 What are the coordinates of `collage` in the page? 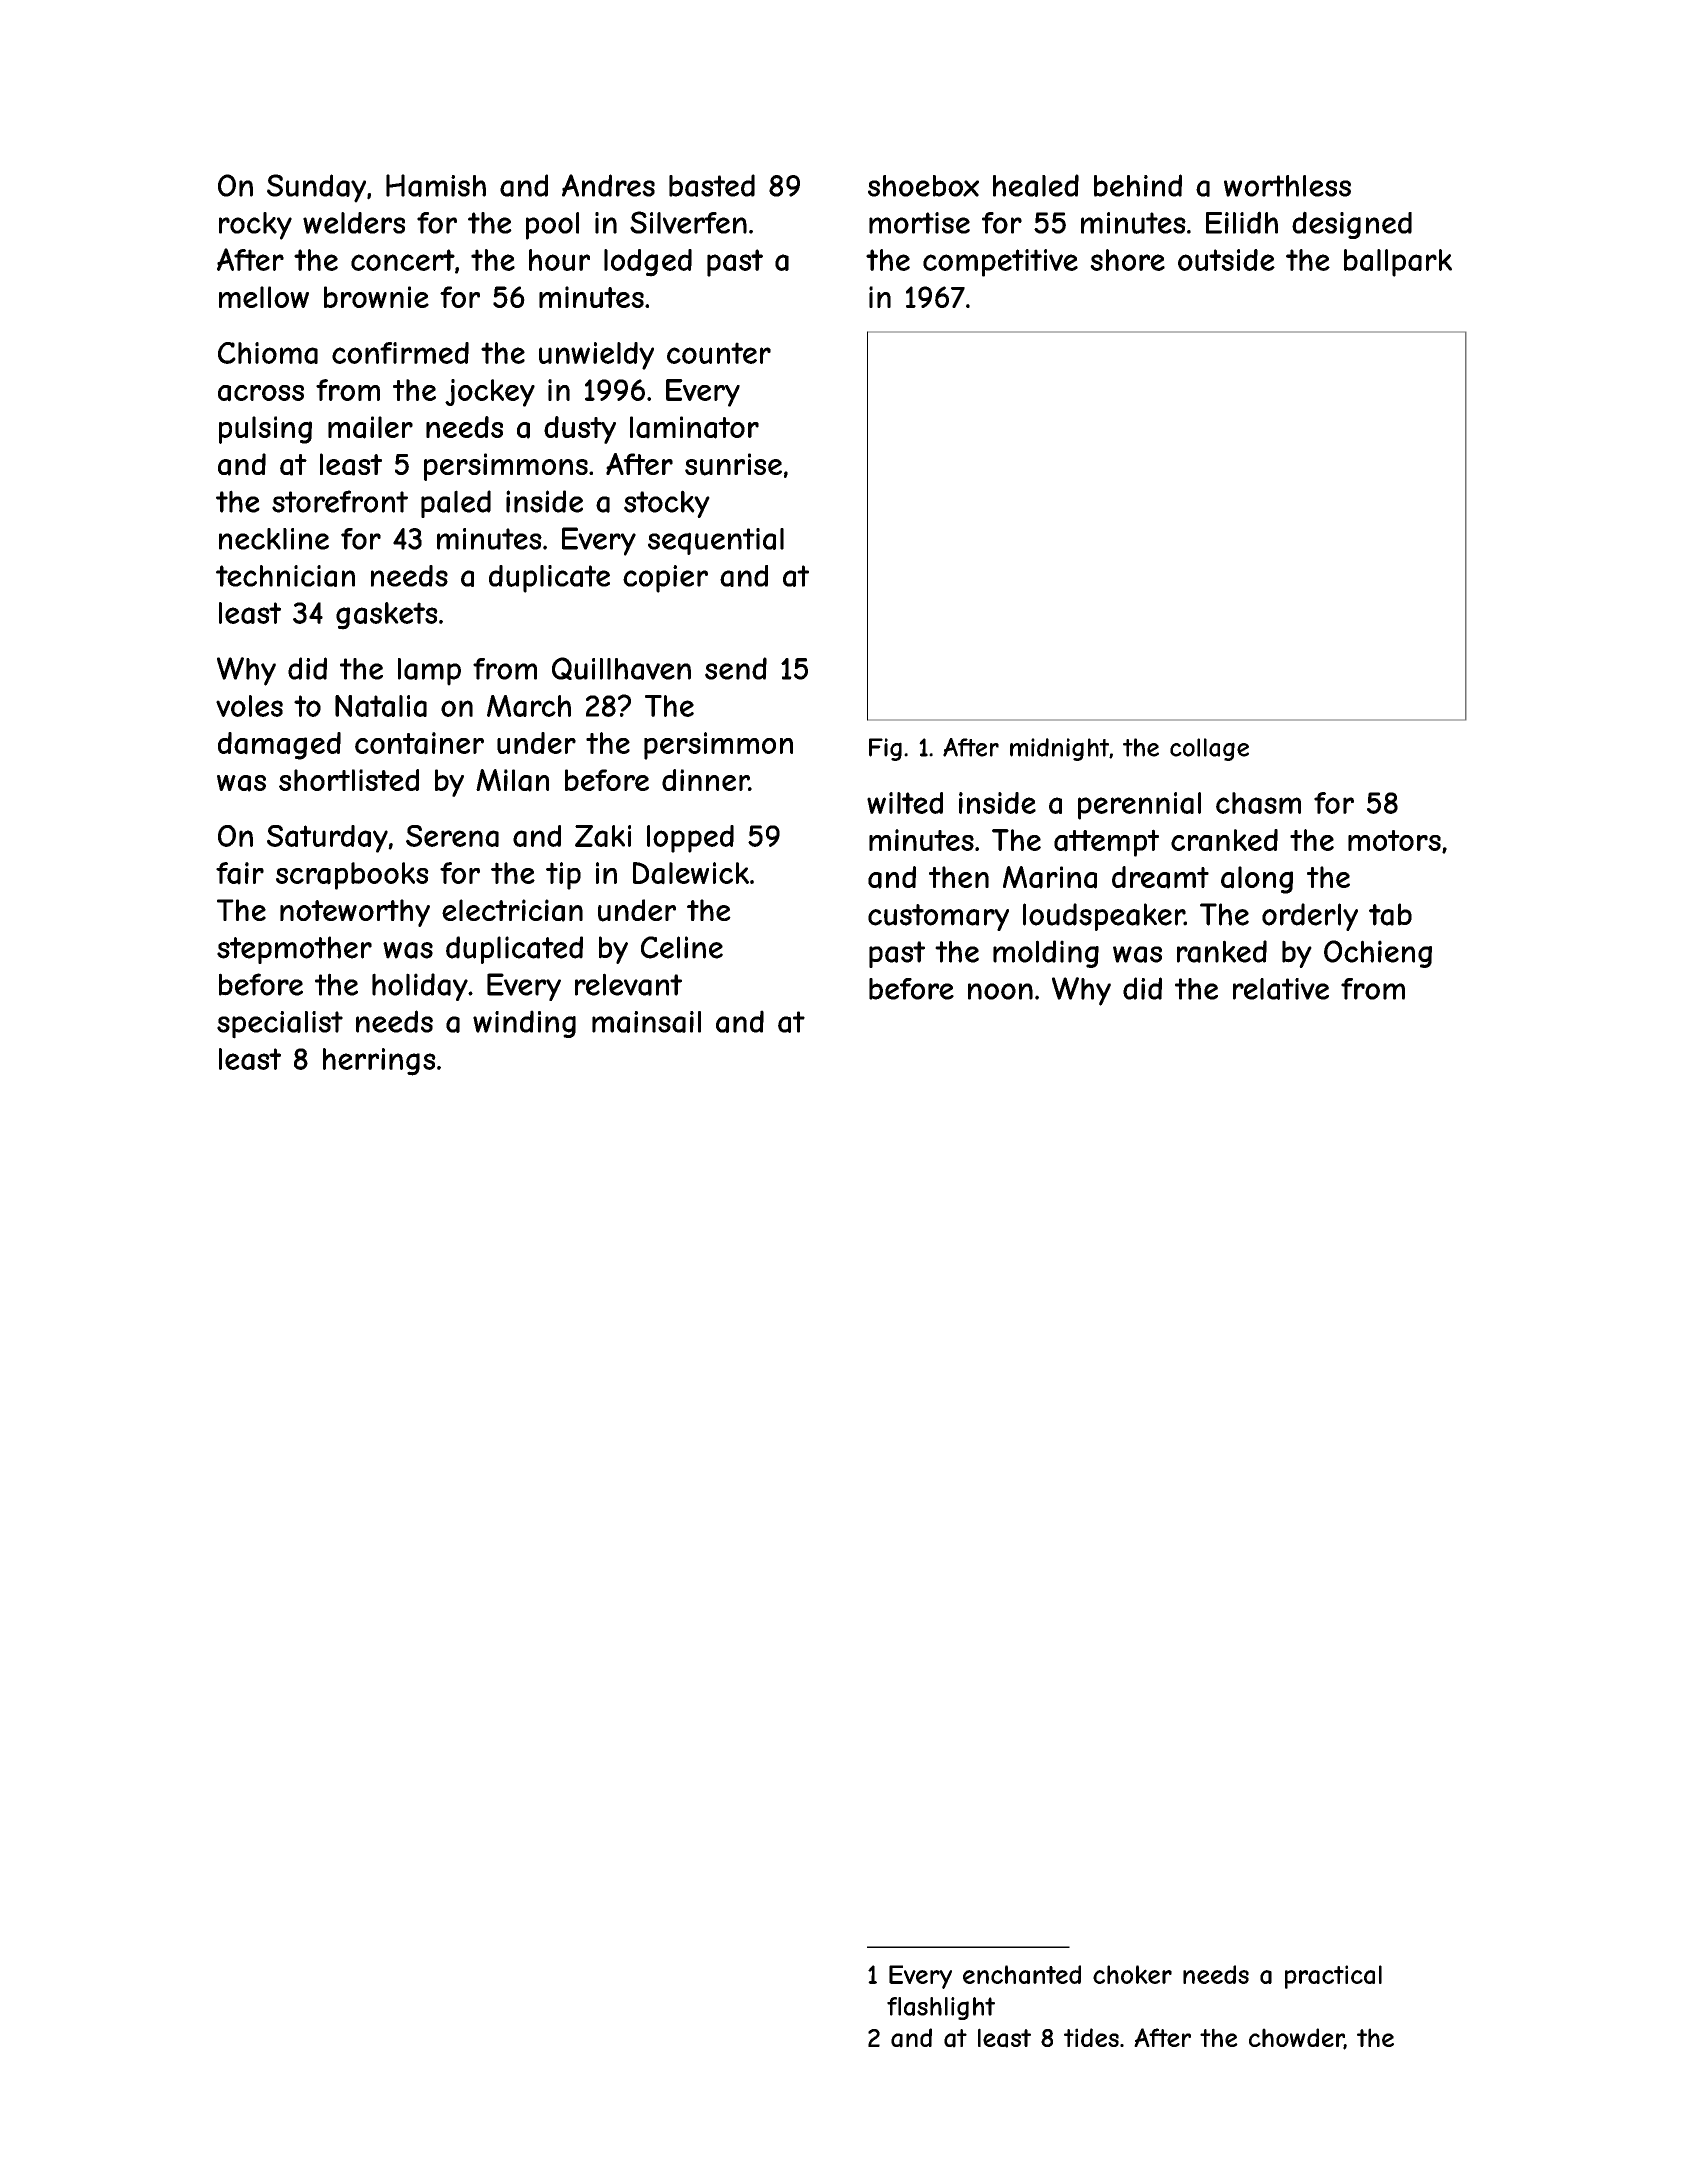 It's located at (1209, 749).
